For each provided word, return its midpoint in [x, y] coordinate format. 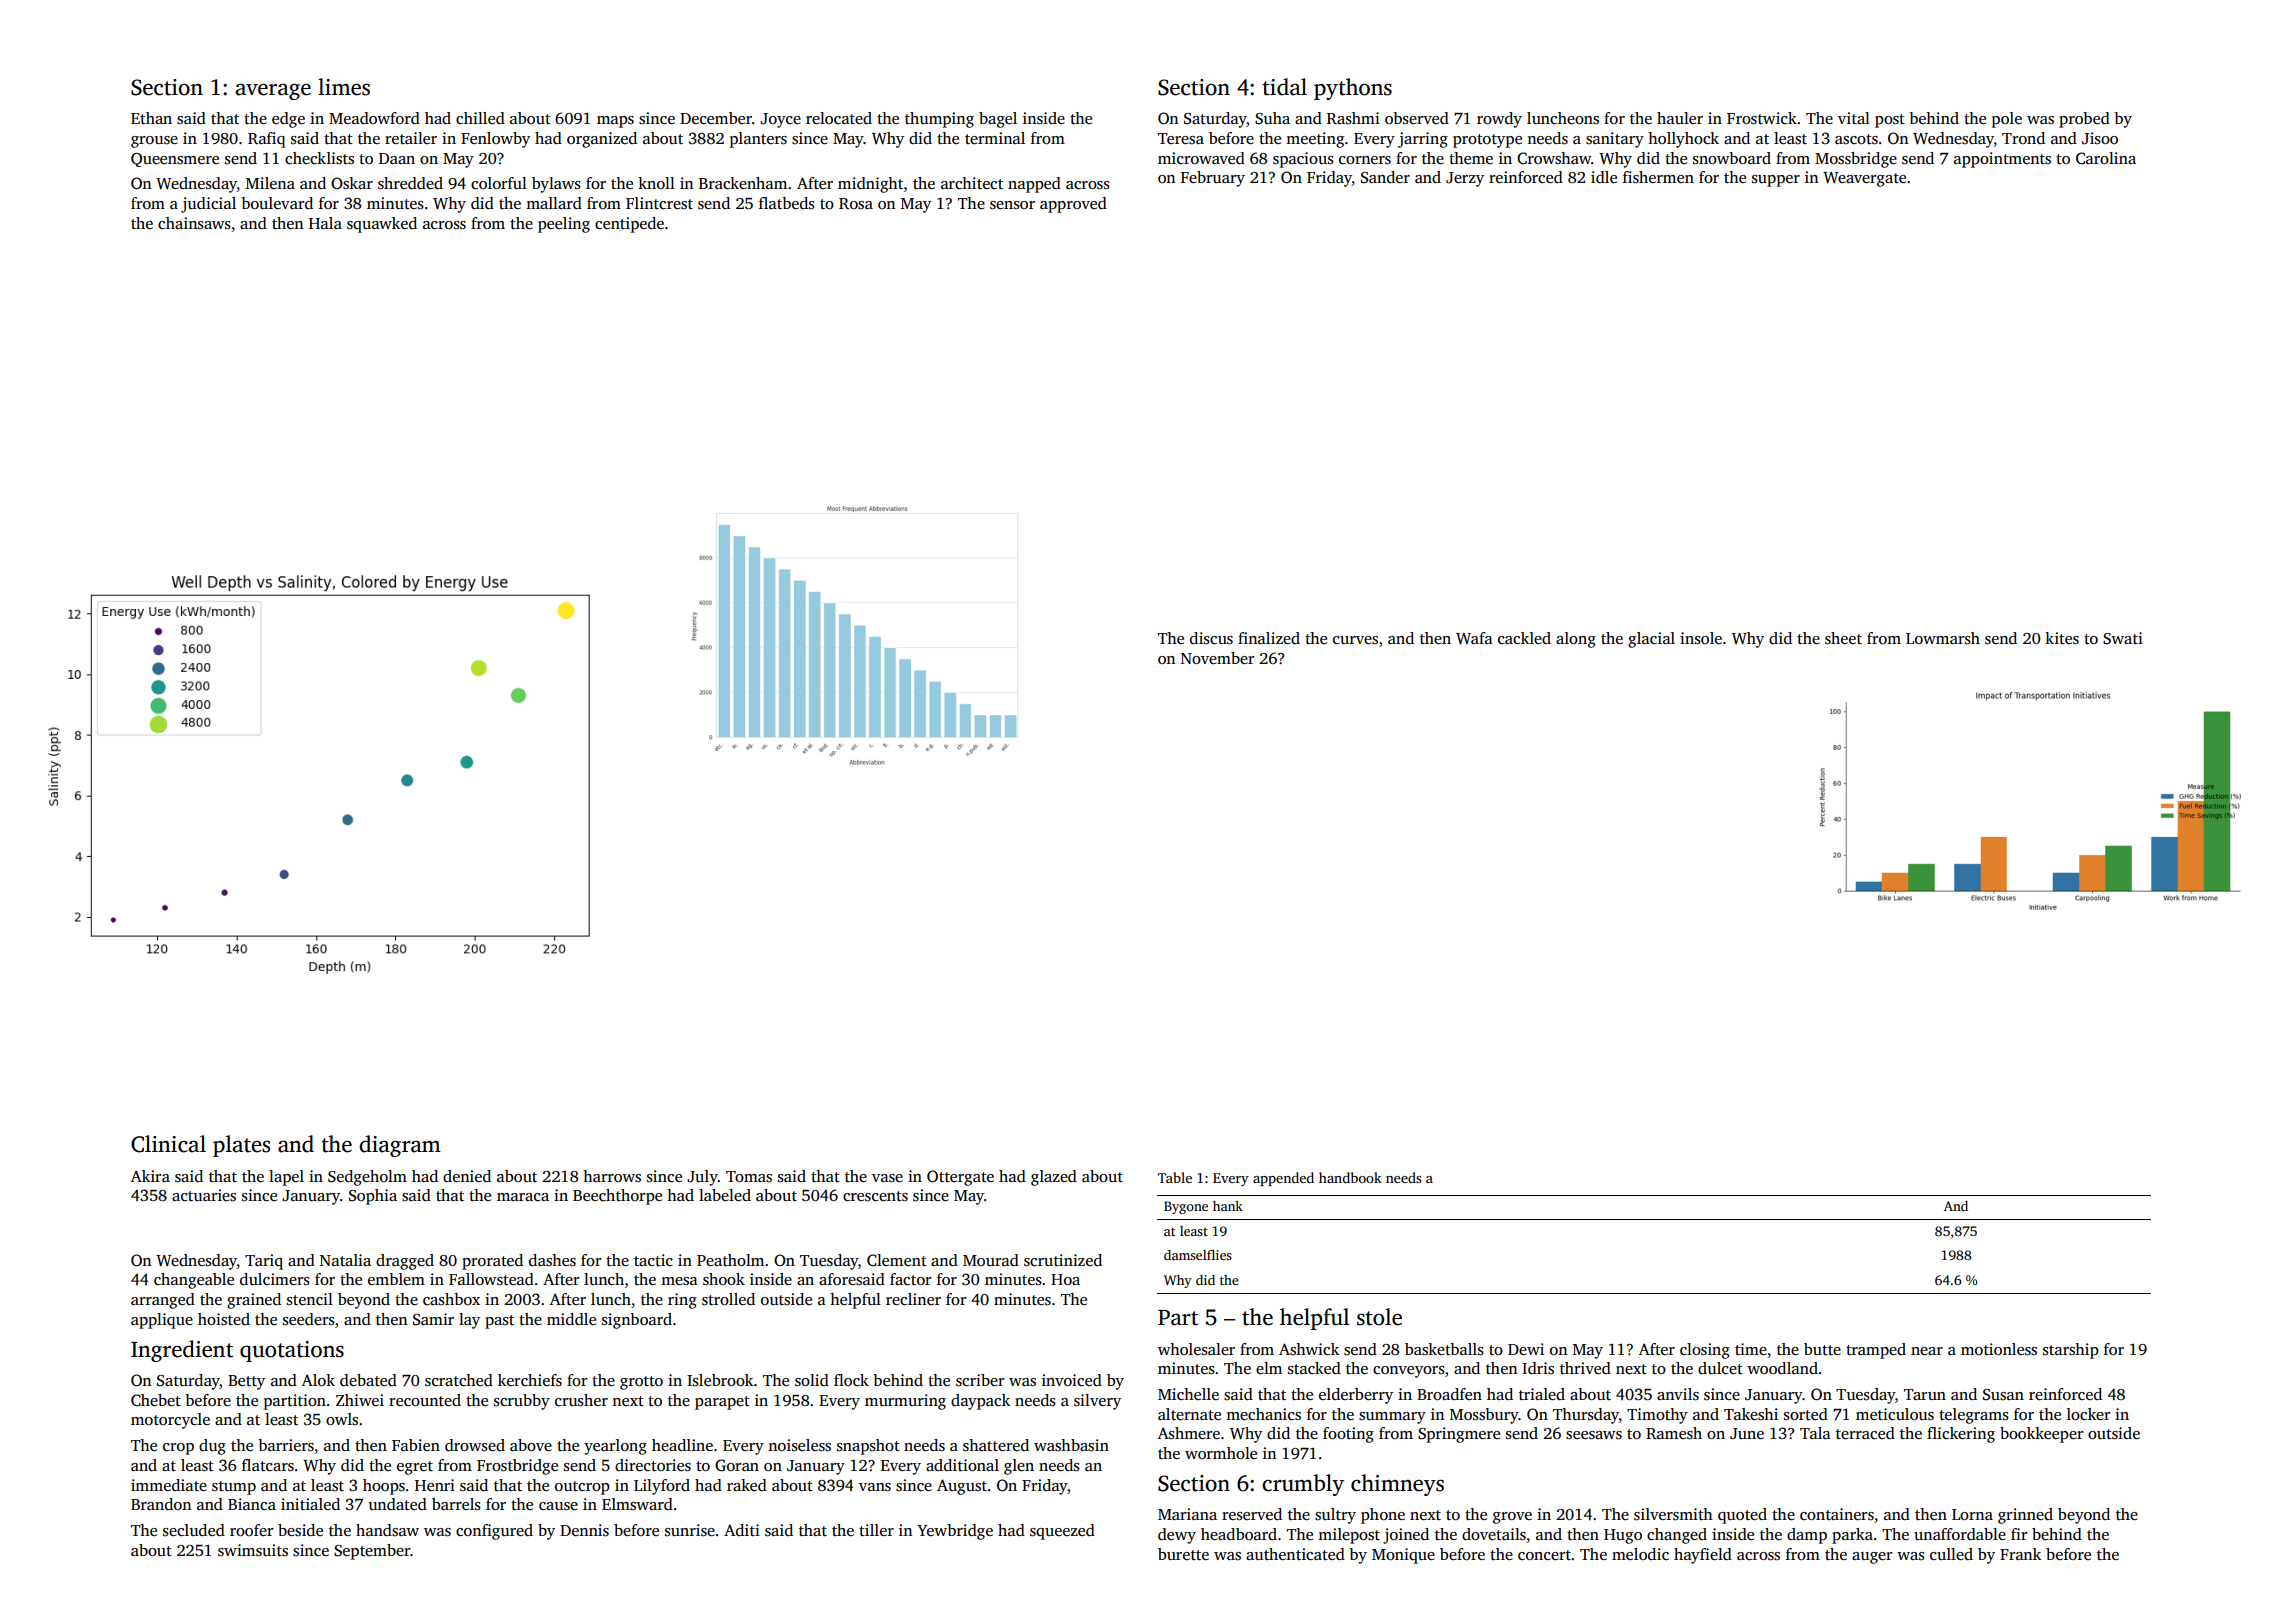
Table [1175, 1177]
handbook [1350, 1177]
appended [1283, 1179]
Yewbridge [955, 1532]
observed [1417, 118]
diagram [400, 1146]
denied [467, 1176]
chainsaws [194, 223]
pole [2007, 120]
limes [344, 87]
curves [1355, 640]
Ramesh [1674, 1433]
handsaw [387, 1530]
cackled [1524, 638]
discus [1211, 638]
